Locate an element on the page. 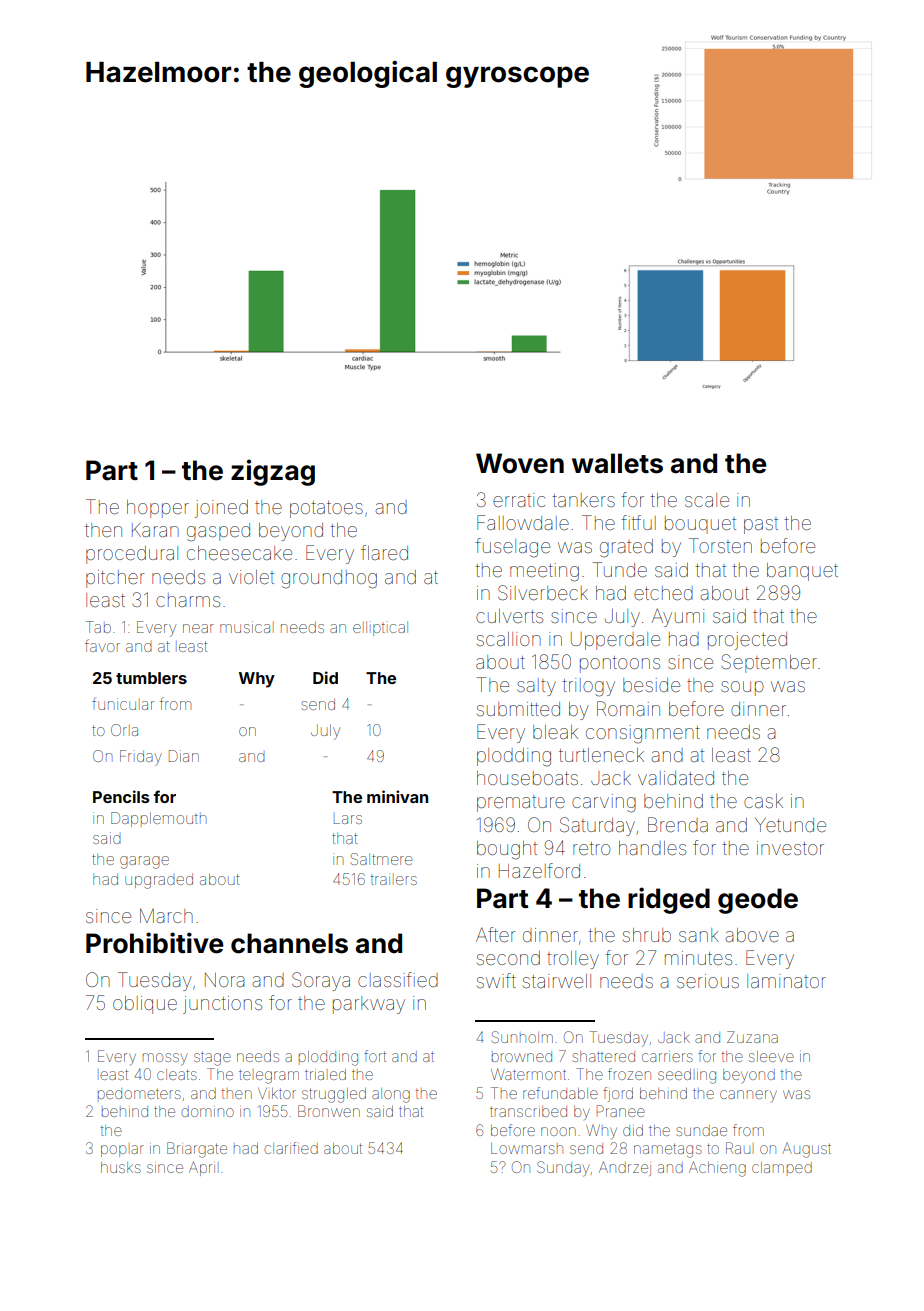  cleats is located at coordinates (177, 1074).
